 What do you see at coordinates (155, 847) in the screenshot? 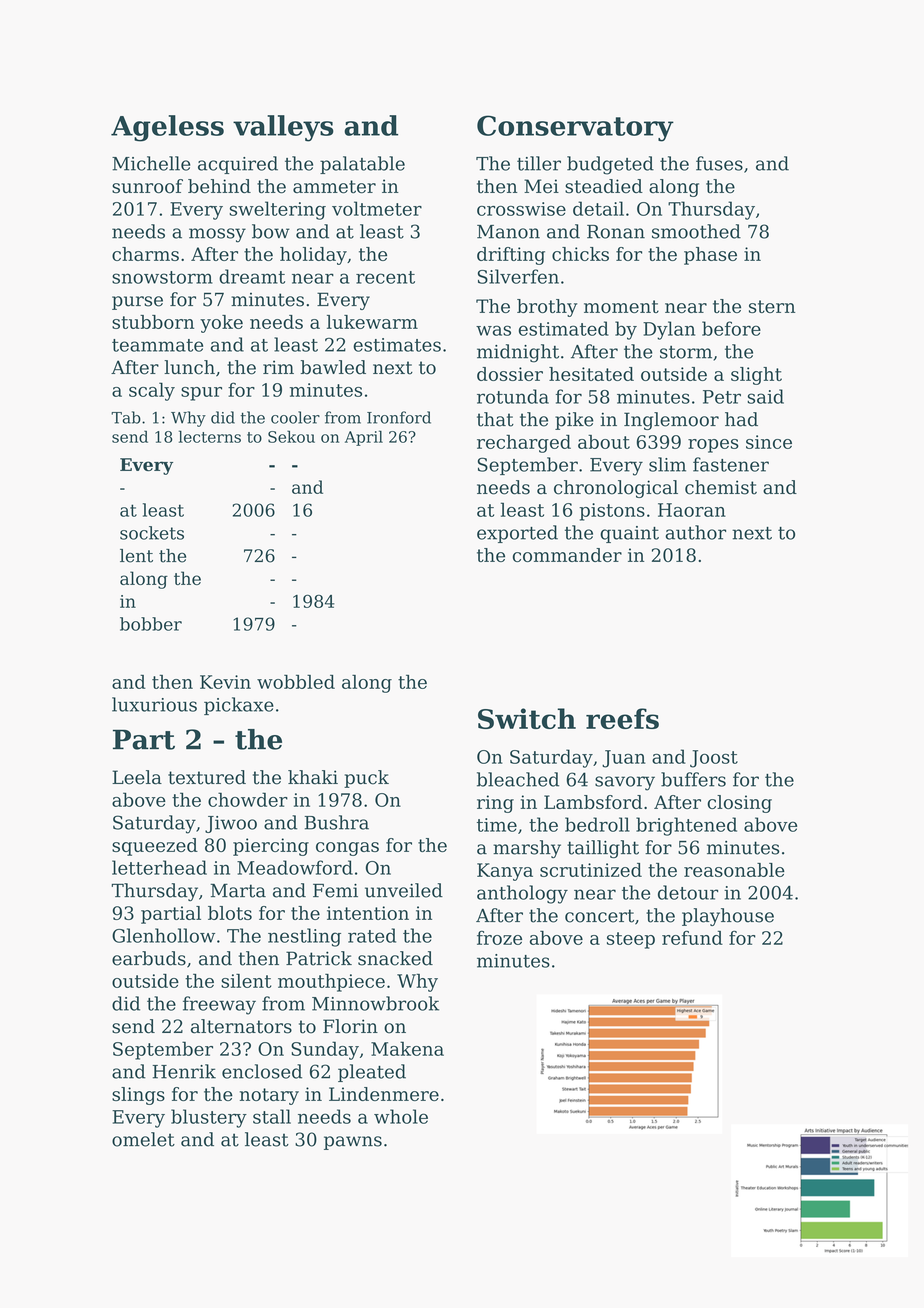
I see `squeezed` at bounding box center [155, 847].
